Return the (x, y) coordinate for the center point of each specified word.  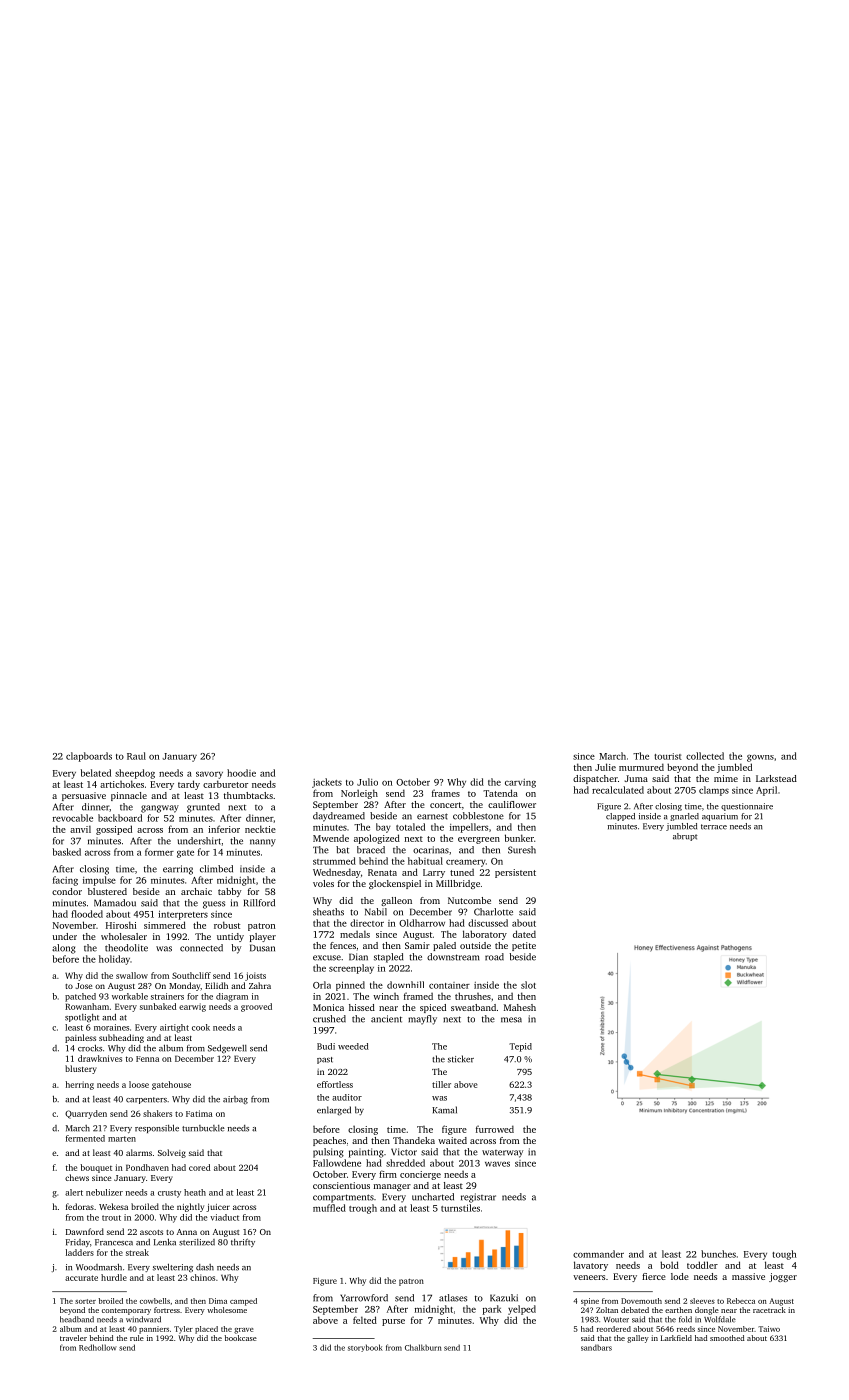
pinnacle (129, 796)
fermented (85, 1138)
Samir (417, 945)
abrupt (685, 837)
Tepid (520, 1047)
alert (74, 1192)
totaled (410, 827)
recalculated (618, 790)
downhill (405, 985)
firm (388, 1174)
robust (227, 925)
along (64, 949)
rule (137, 1338)
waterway (502, 1154)
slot (528, 985)
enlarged (334, 1111)
